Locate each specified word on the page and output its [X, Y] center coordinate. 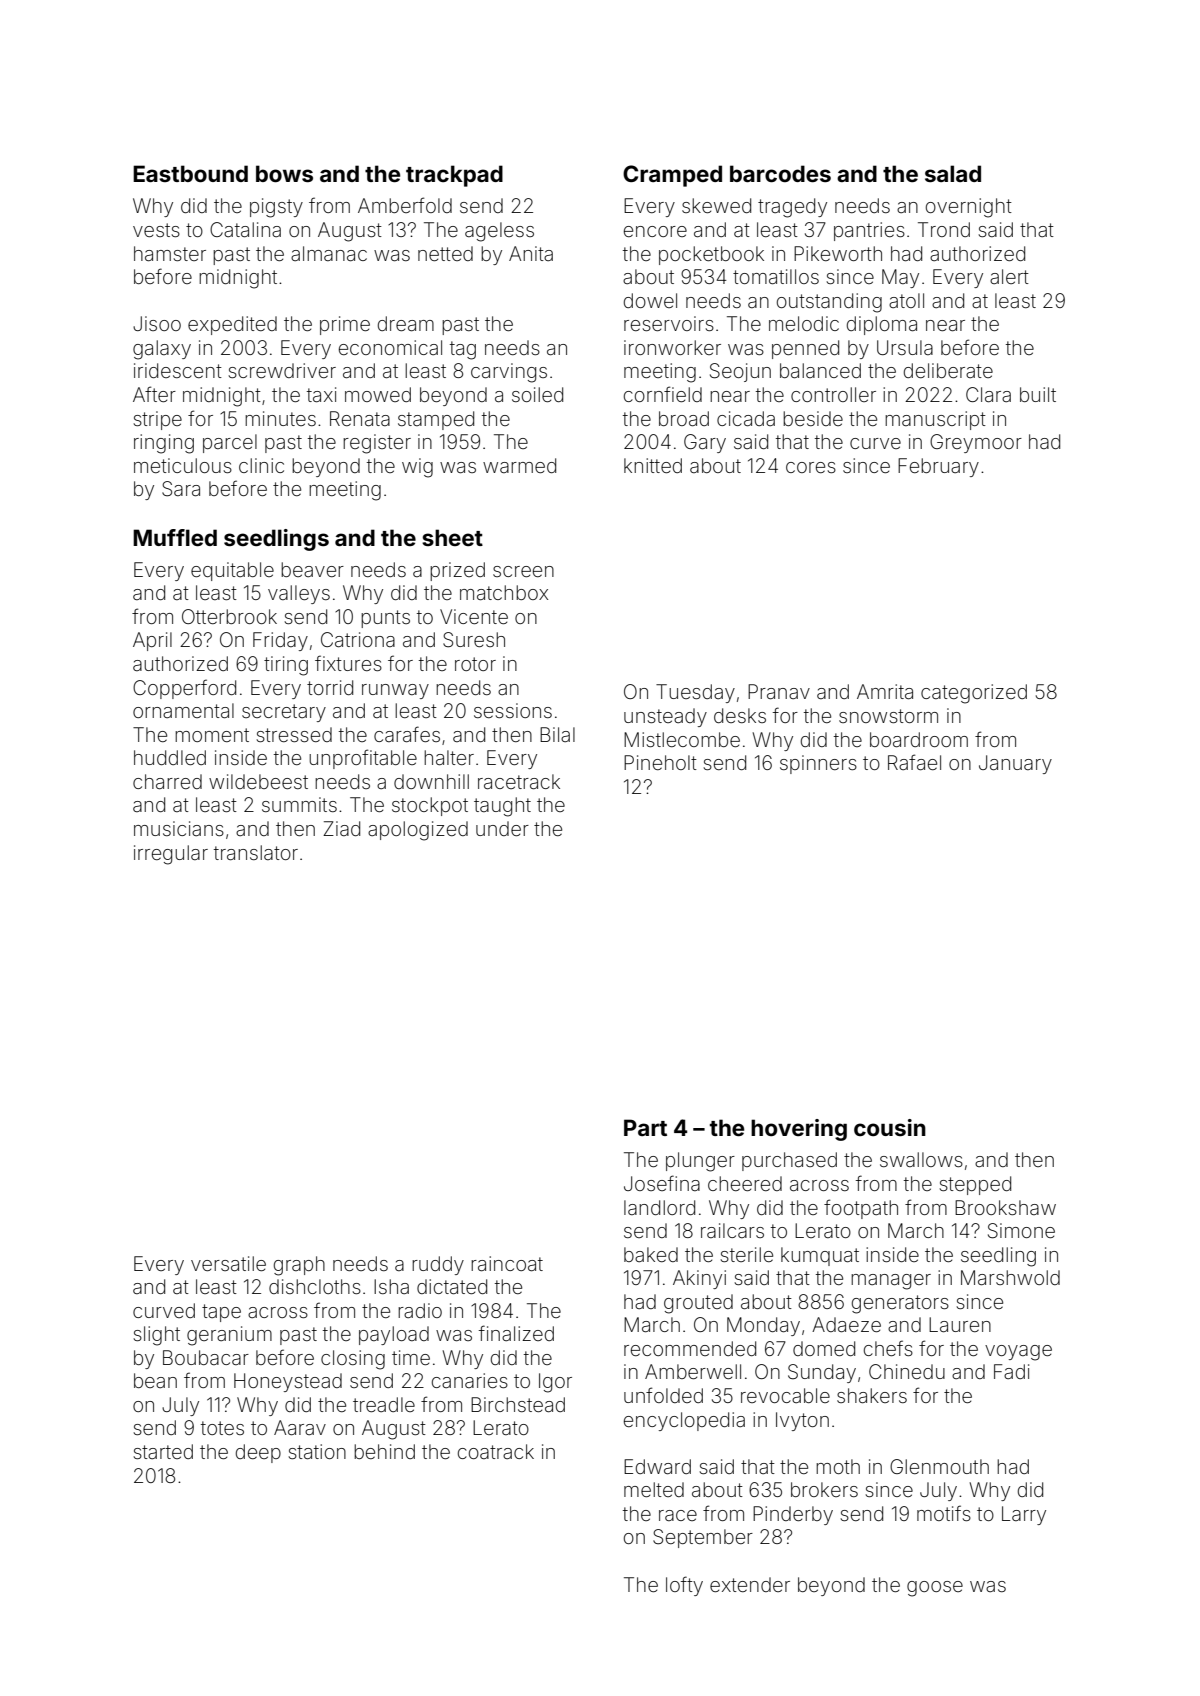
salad [953, 173]
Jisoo [157, 323]
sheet [452, 537]
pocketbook [711, 255]
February [938, 467]
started [163, 1451]
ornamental [183, 710]
